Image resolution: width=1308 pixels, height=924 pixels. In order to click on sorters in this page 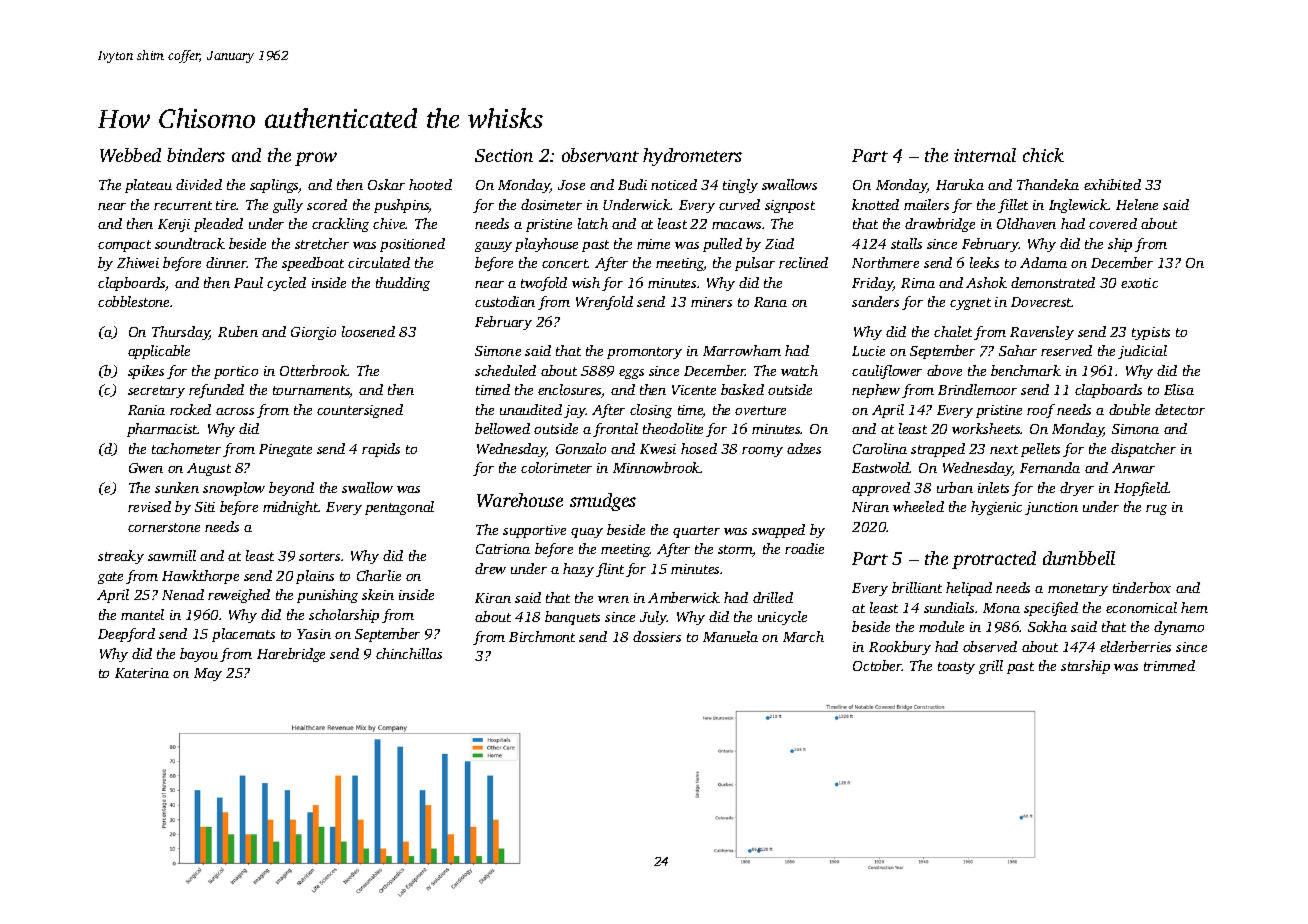, I will do `click(319, 556)`.
